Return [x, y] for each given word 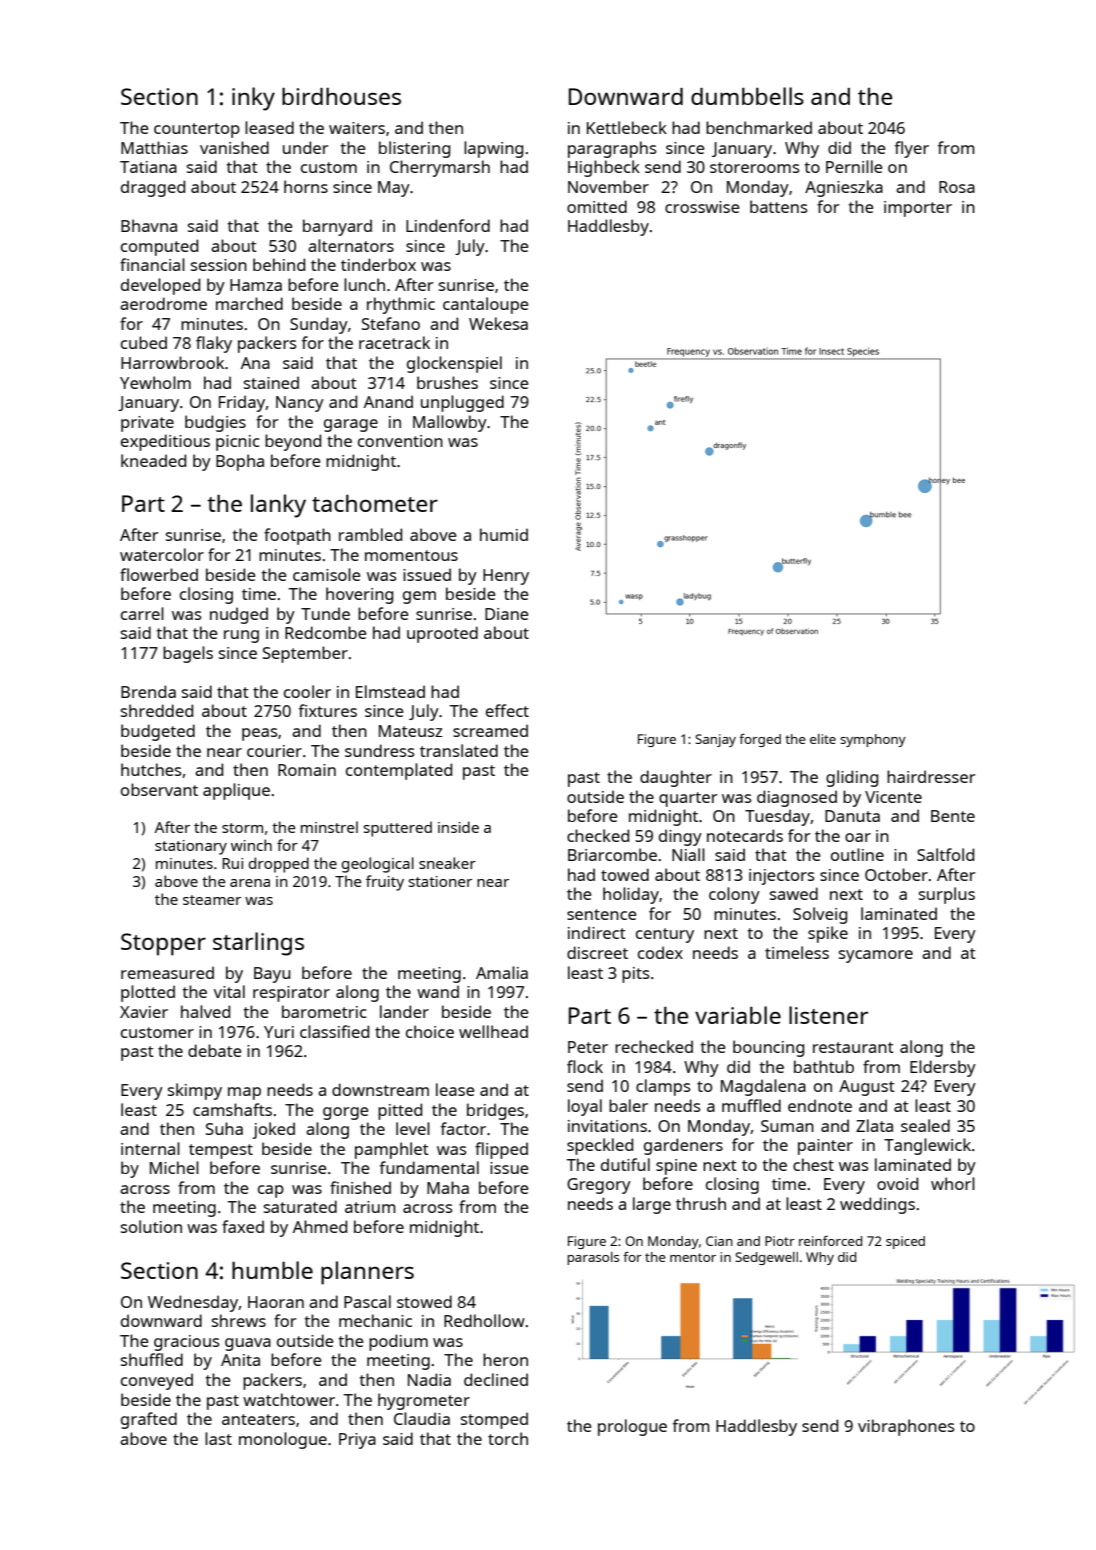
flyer [912, 149]
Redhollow [484, 1320]
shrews [239, 1320]
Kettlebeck [627, 127]
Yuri [279, 1032]
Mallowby [450, 423]
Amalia [502, 972]
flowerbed [159, 574]
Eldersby [943, 1068]
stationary [191, 847]
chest [813, 1164]
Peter [588, 1047]
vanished [234, 147]
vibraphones [906, 1427]
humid [504, 534]
